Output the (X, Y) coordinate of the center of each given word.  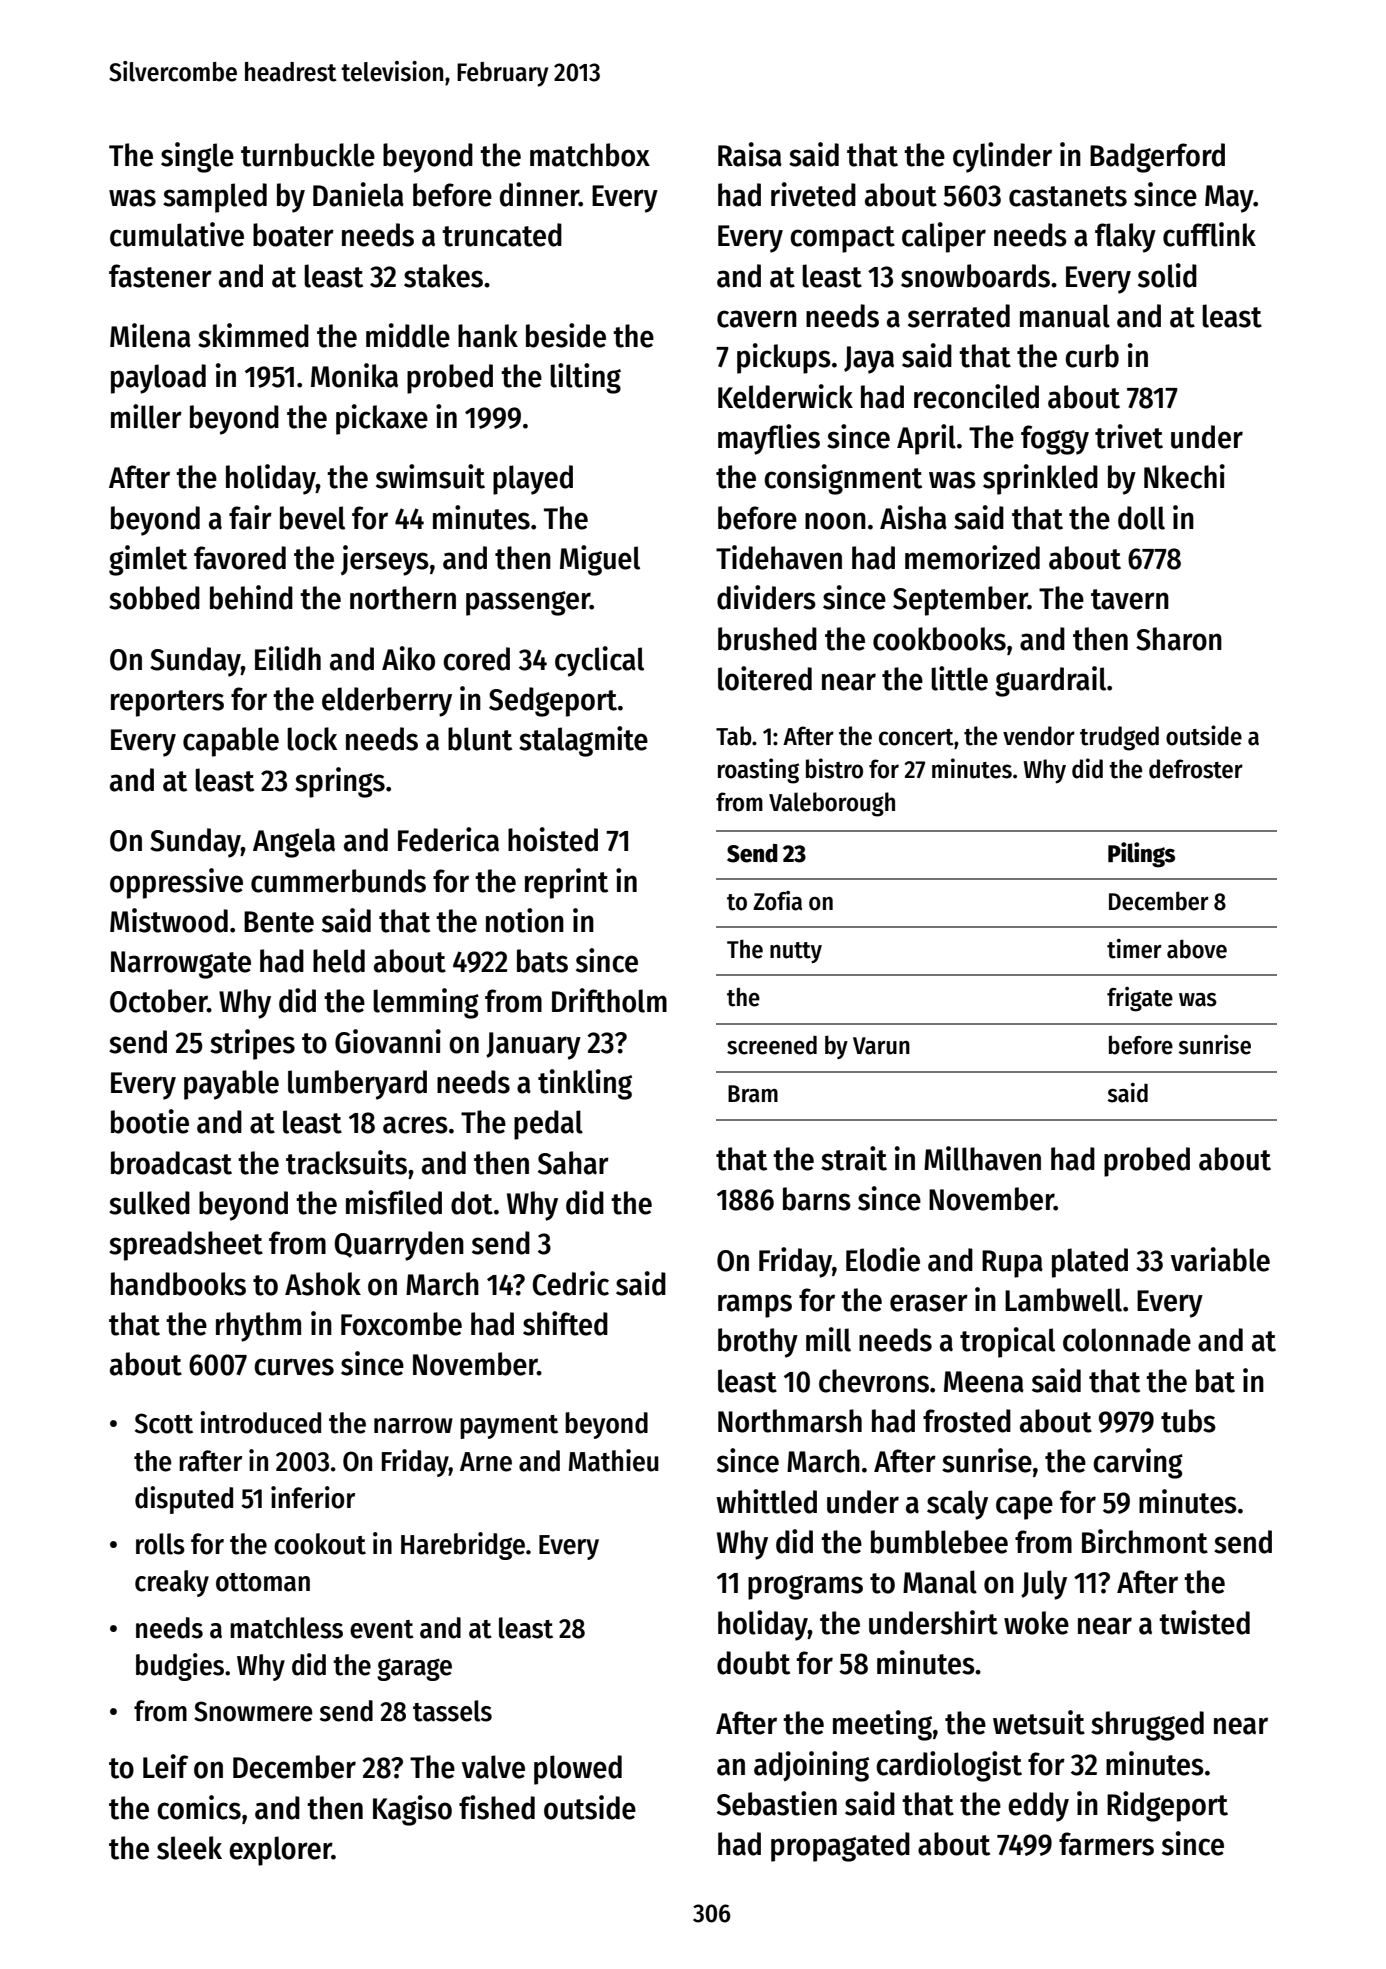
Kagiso (412, 1810)
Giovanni (388, 1041)
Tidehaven (779, 557)
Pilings (1141, 855)
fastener (160, 276)
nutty (796, 952)
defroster (1196, 769)
